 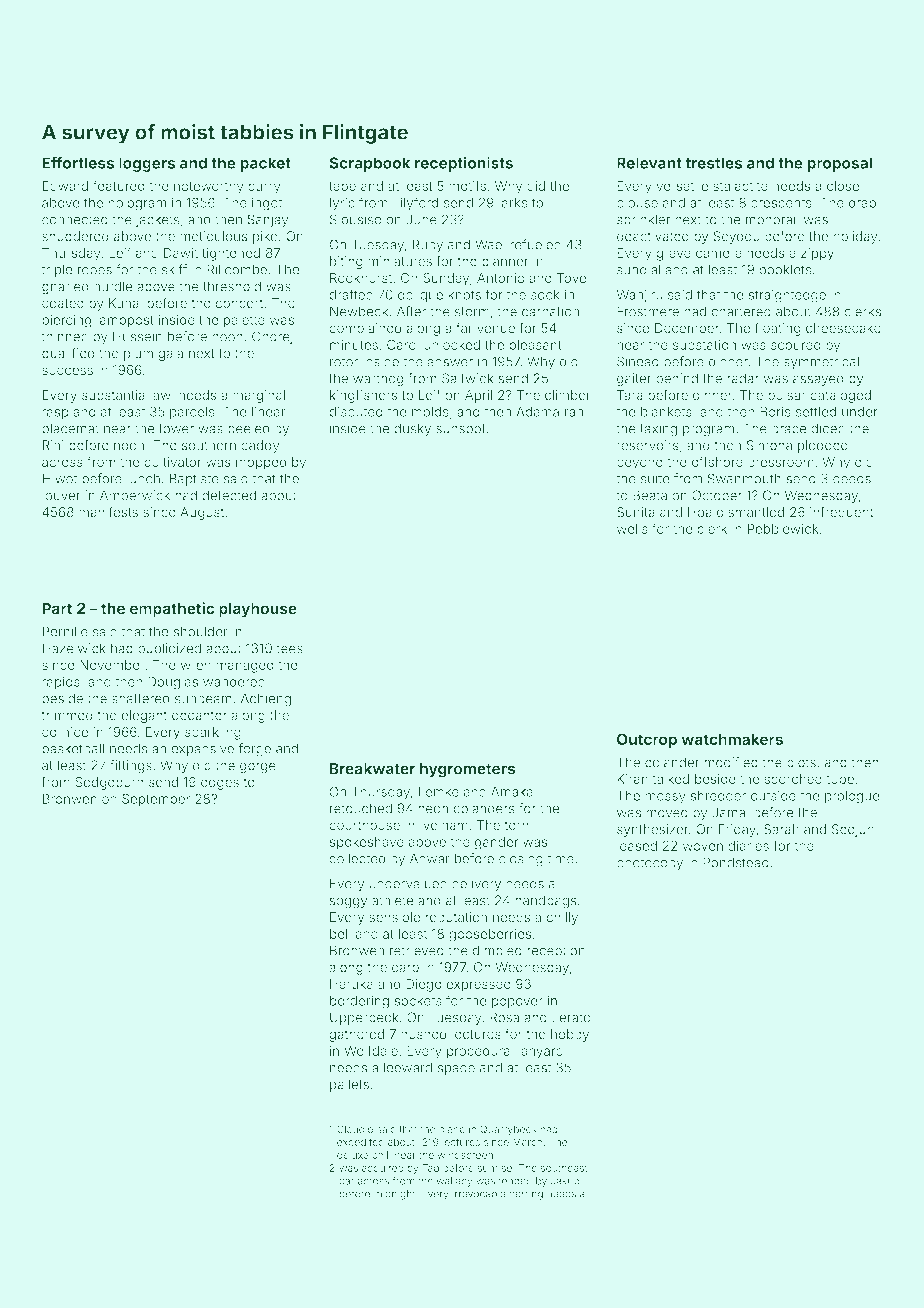 What do you see at coordinates (265, 237) in the screenshot?
I see `pike` at bounding box center [265, 237].
